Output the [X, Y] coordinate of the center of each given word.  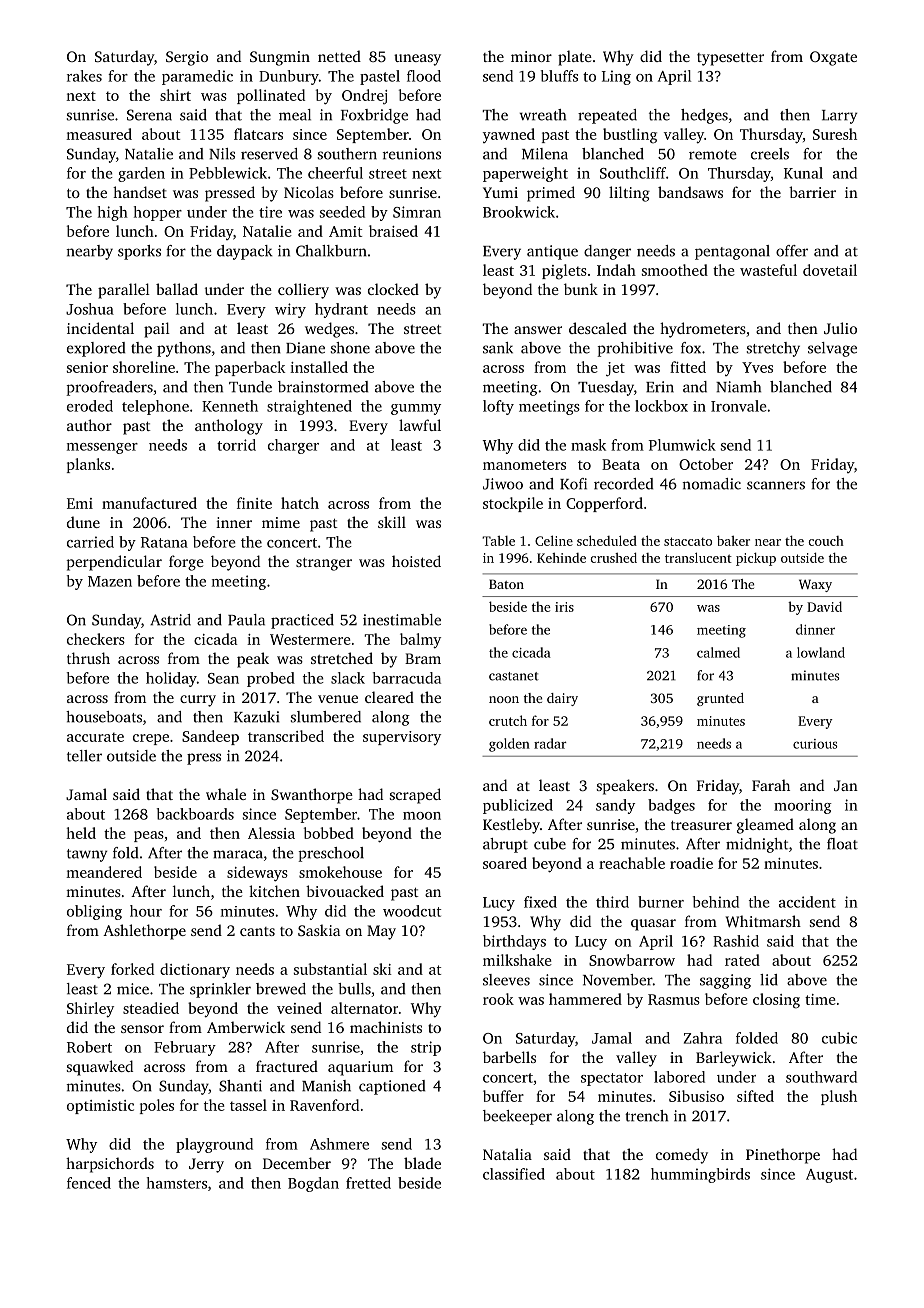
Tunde [250, 387]
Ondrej [364, 96]
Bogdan [313, 1184]
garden [141, 174]
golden [509, 745]
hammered [585, 999]
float [842, 844]
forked [132, 969]
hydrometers [703, 330]
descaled [598, 328]
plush [839, 1097]
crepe [151, 739]
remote [713, 155]
